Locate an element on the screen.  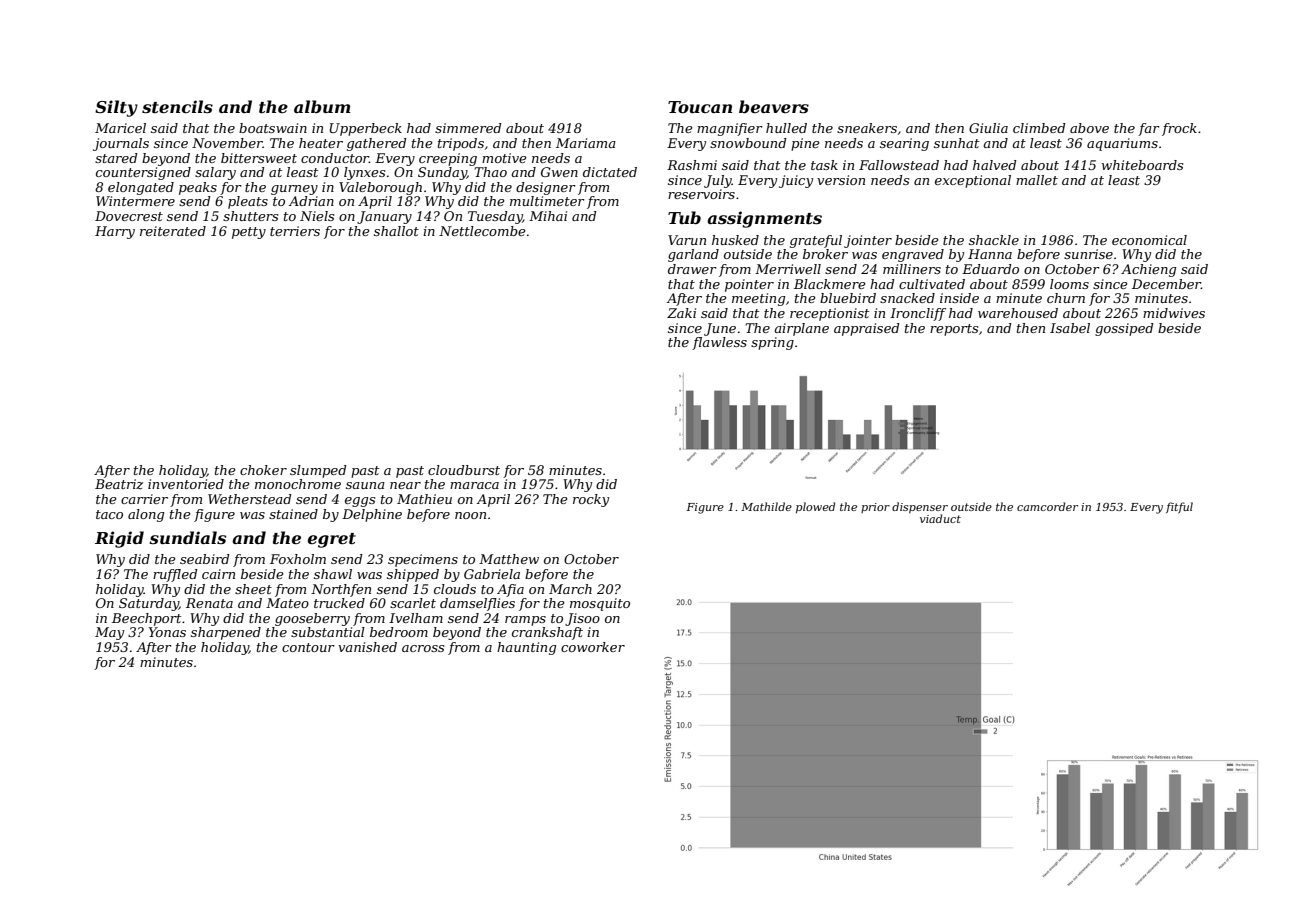
Harry is located at coordinates (115, 232).
